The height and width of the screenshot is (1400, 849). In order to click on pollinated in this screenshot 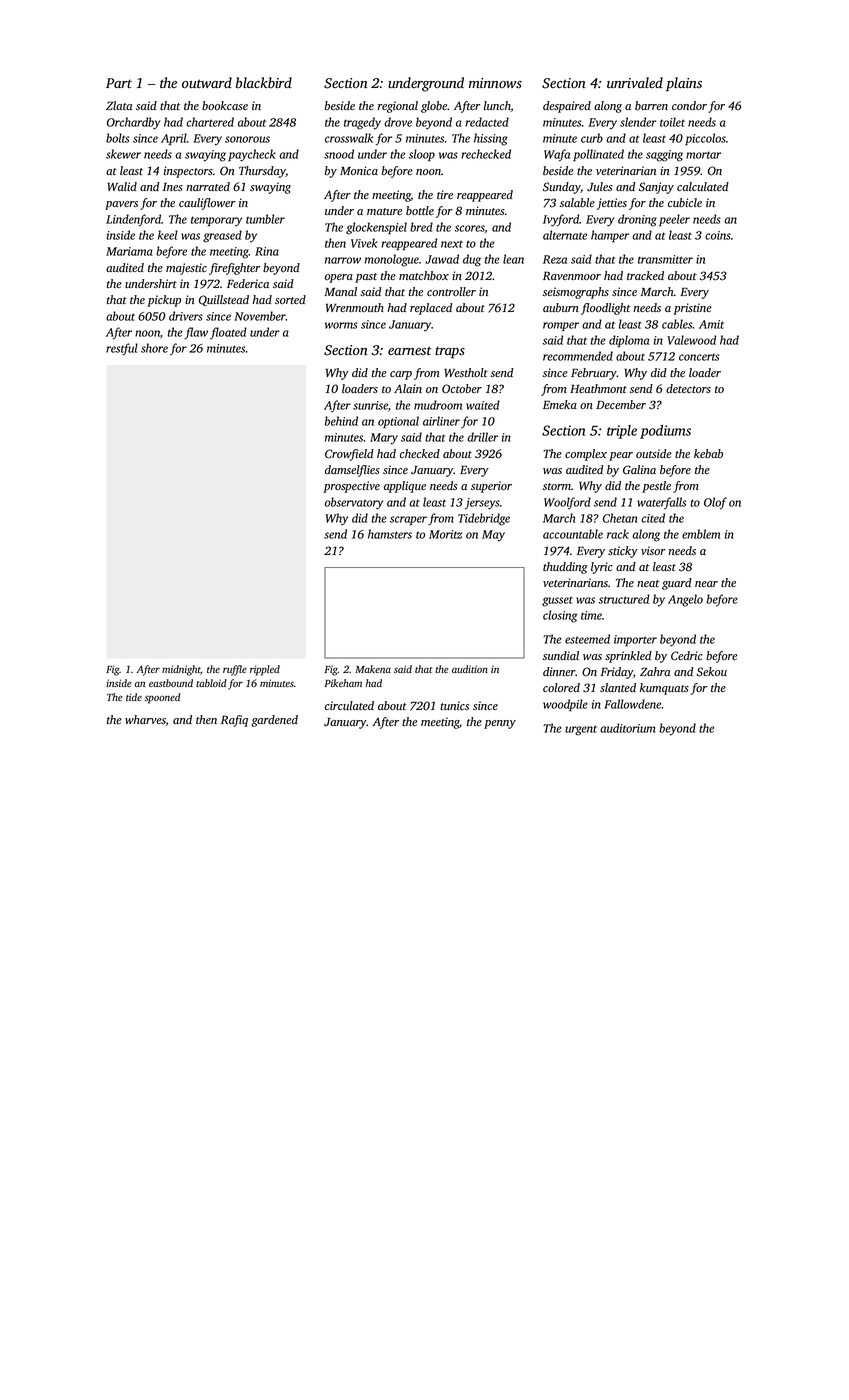, I will do `click(598, 155)`.
